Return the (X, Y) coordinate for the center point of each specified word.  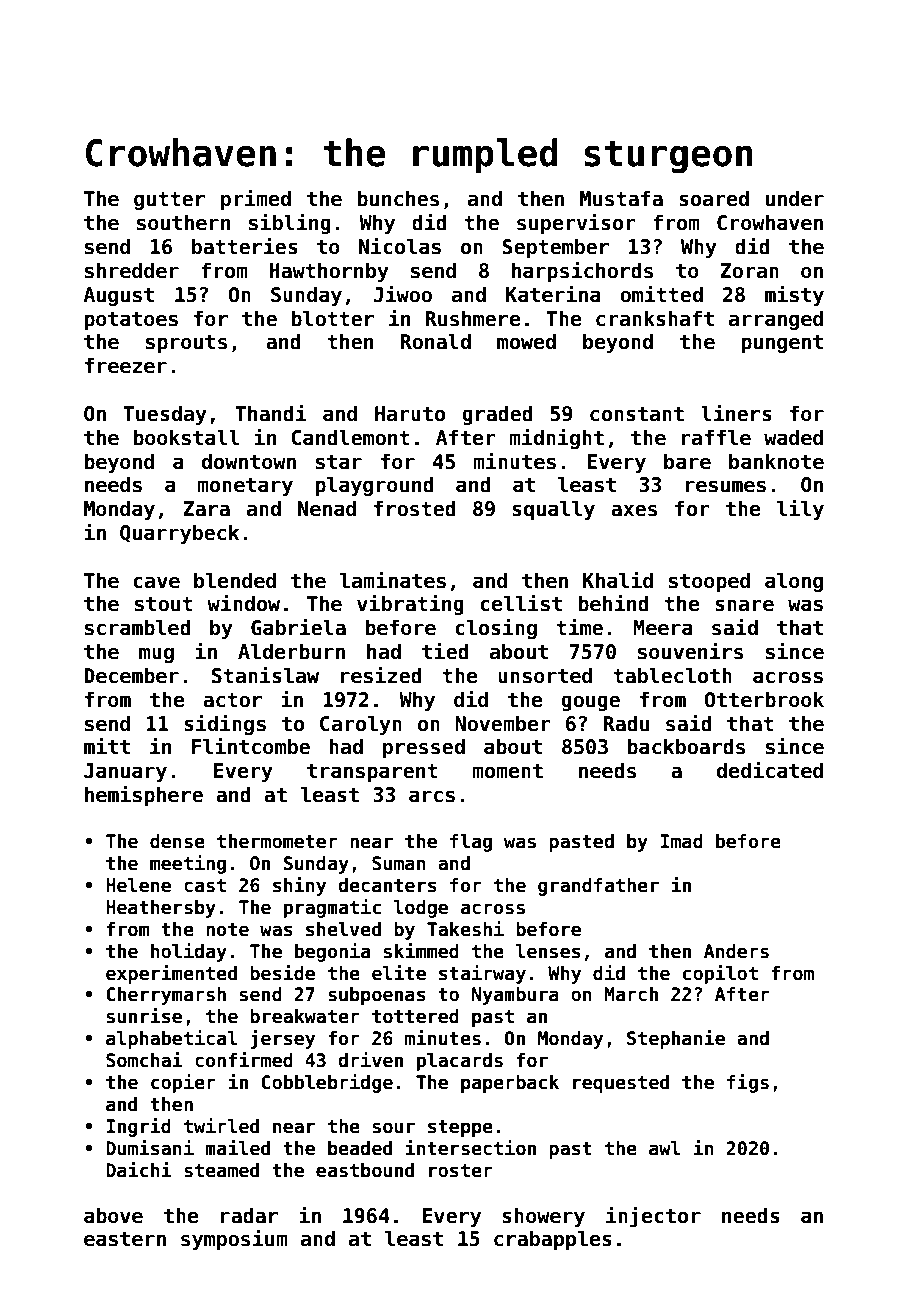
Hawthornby (329, 272)
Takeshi (465, 929)
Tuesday (165, 415)
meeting (188, 864)
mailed (237, 1148)
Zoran (749, 271)
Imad (682, 841)
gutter (169, 201)
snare (744, 605)
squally (553, 510)
